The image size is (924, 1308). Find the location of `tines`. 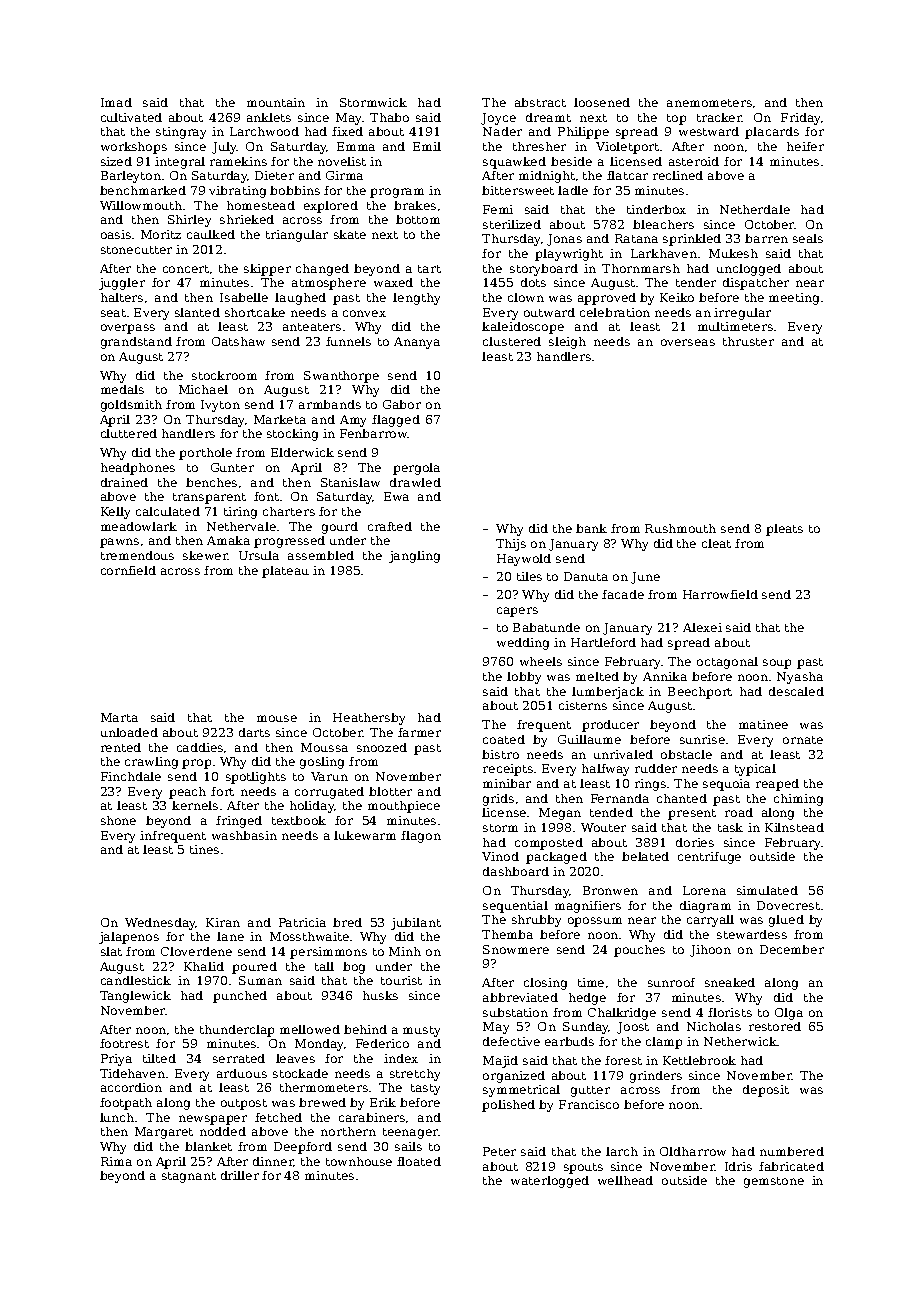

tines is located at coordinates (204, 849).
